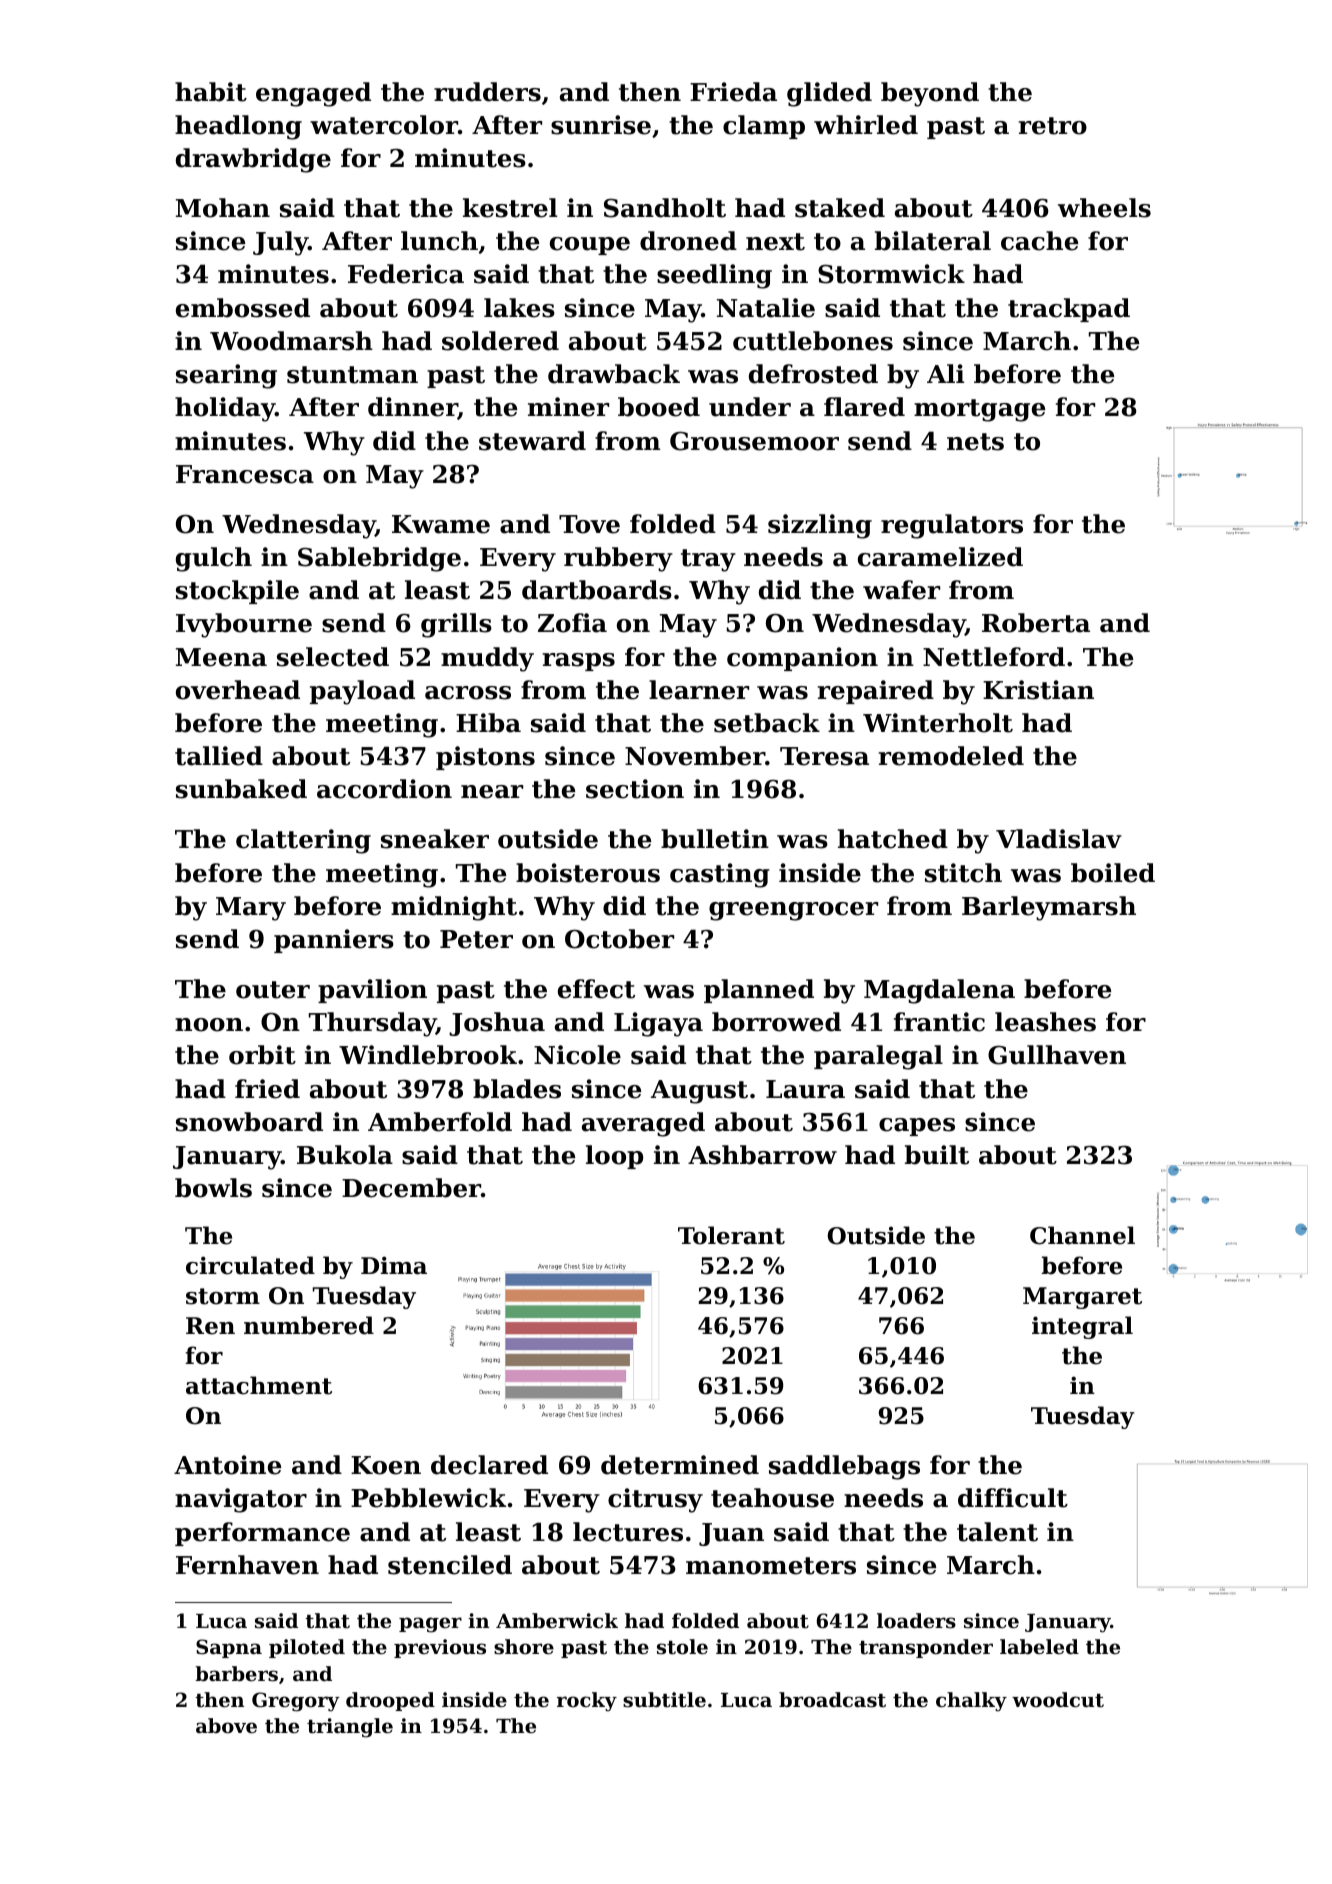 The width and height of the document is (1332, 1884). What do you see at coordinates (1036, 623) in the document?
I see `Roberta` at bounding box center [1036, 623].
